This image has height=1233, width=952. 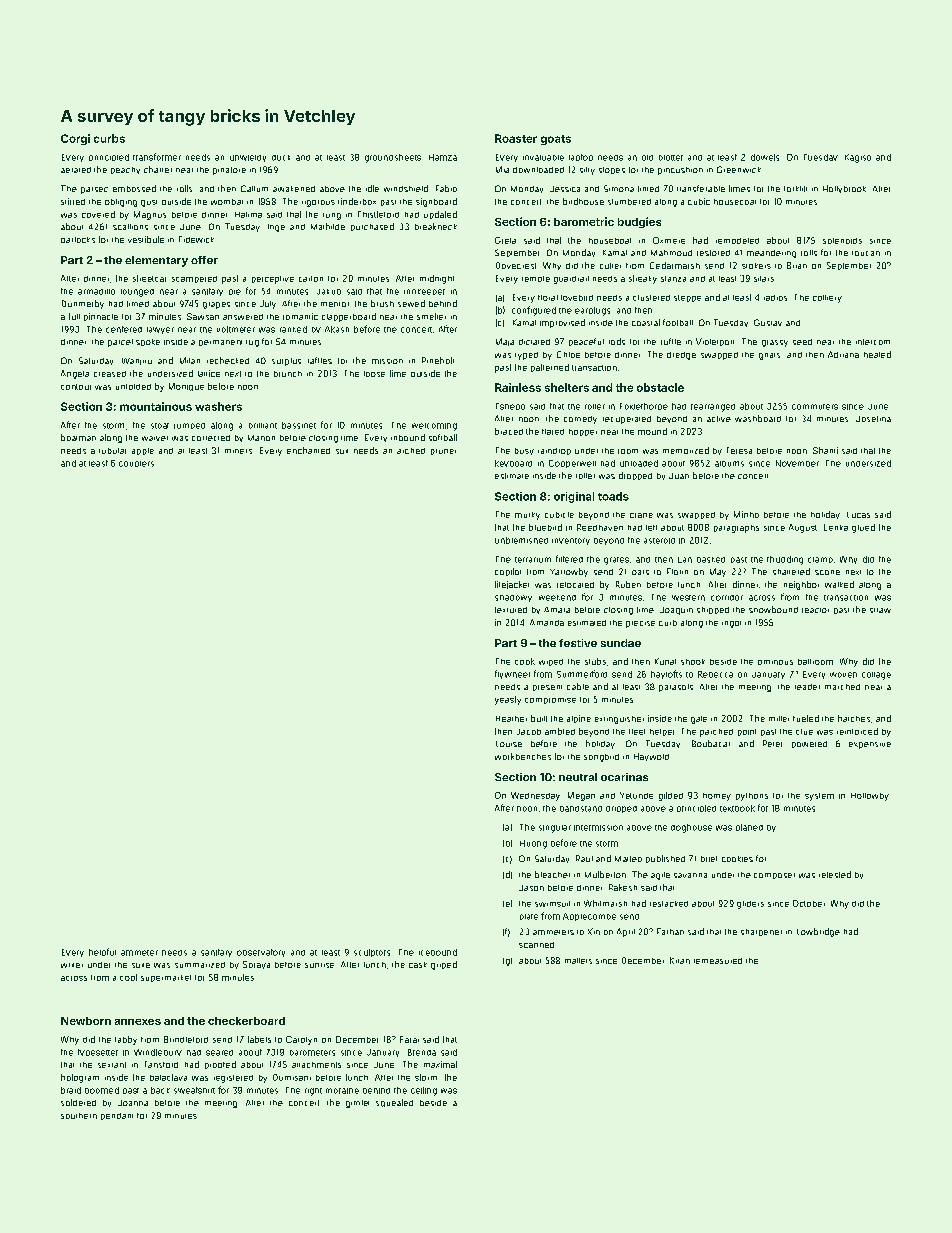 I want to click on retested, so click(x=835, y=874).
